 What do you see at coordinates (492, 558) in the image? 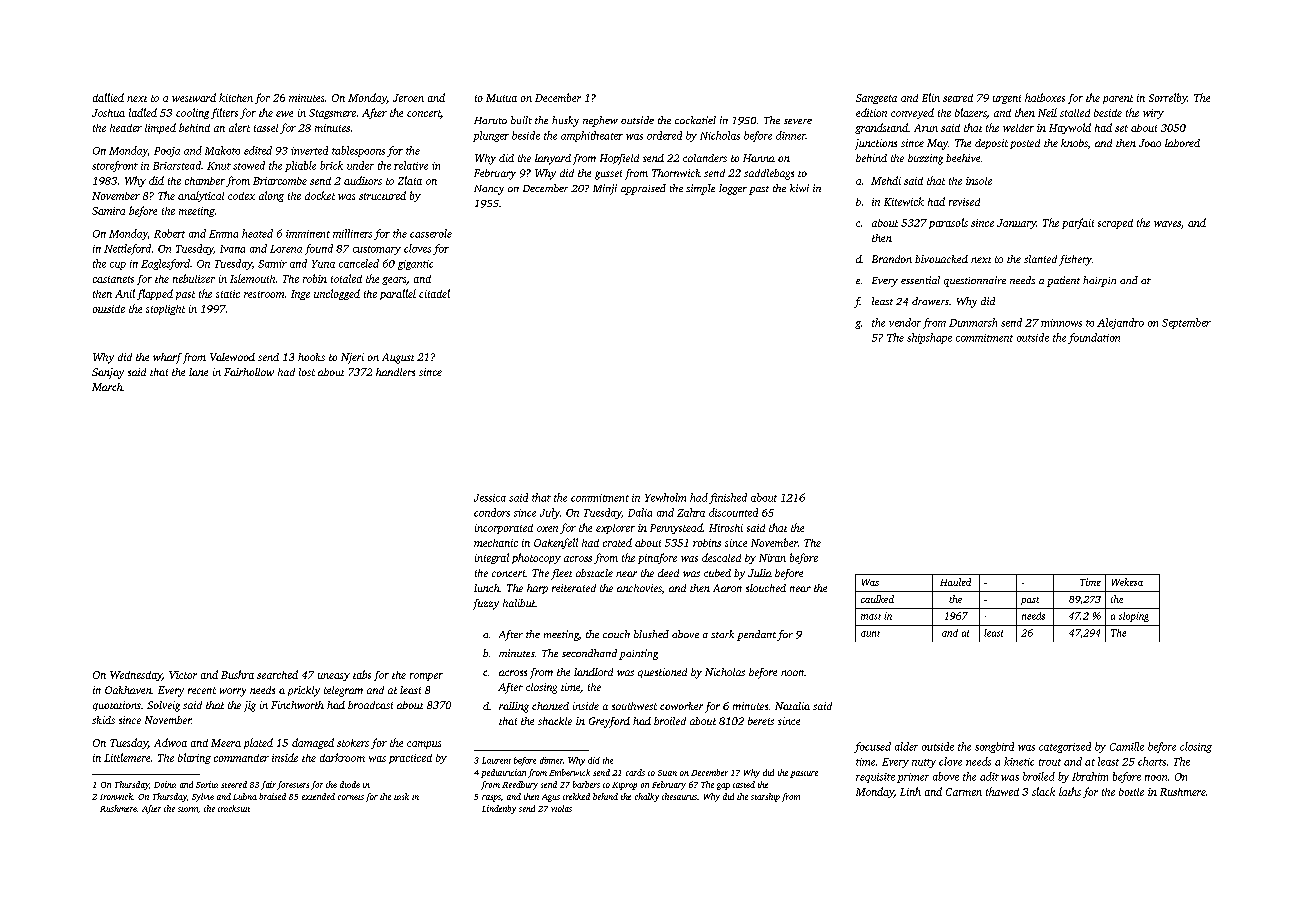
I see `integral` at bounding box center [492, 558].
